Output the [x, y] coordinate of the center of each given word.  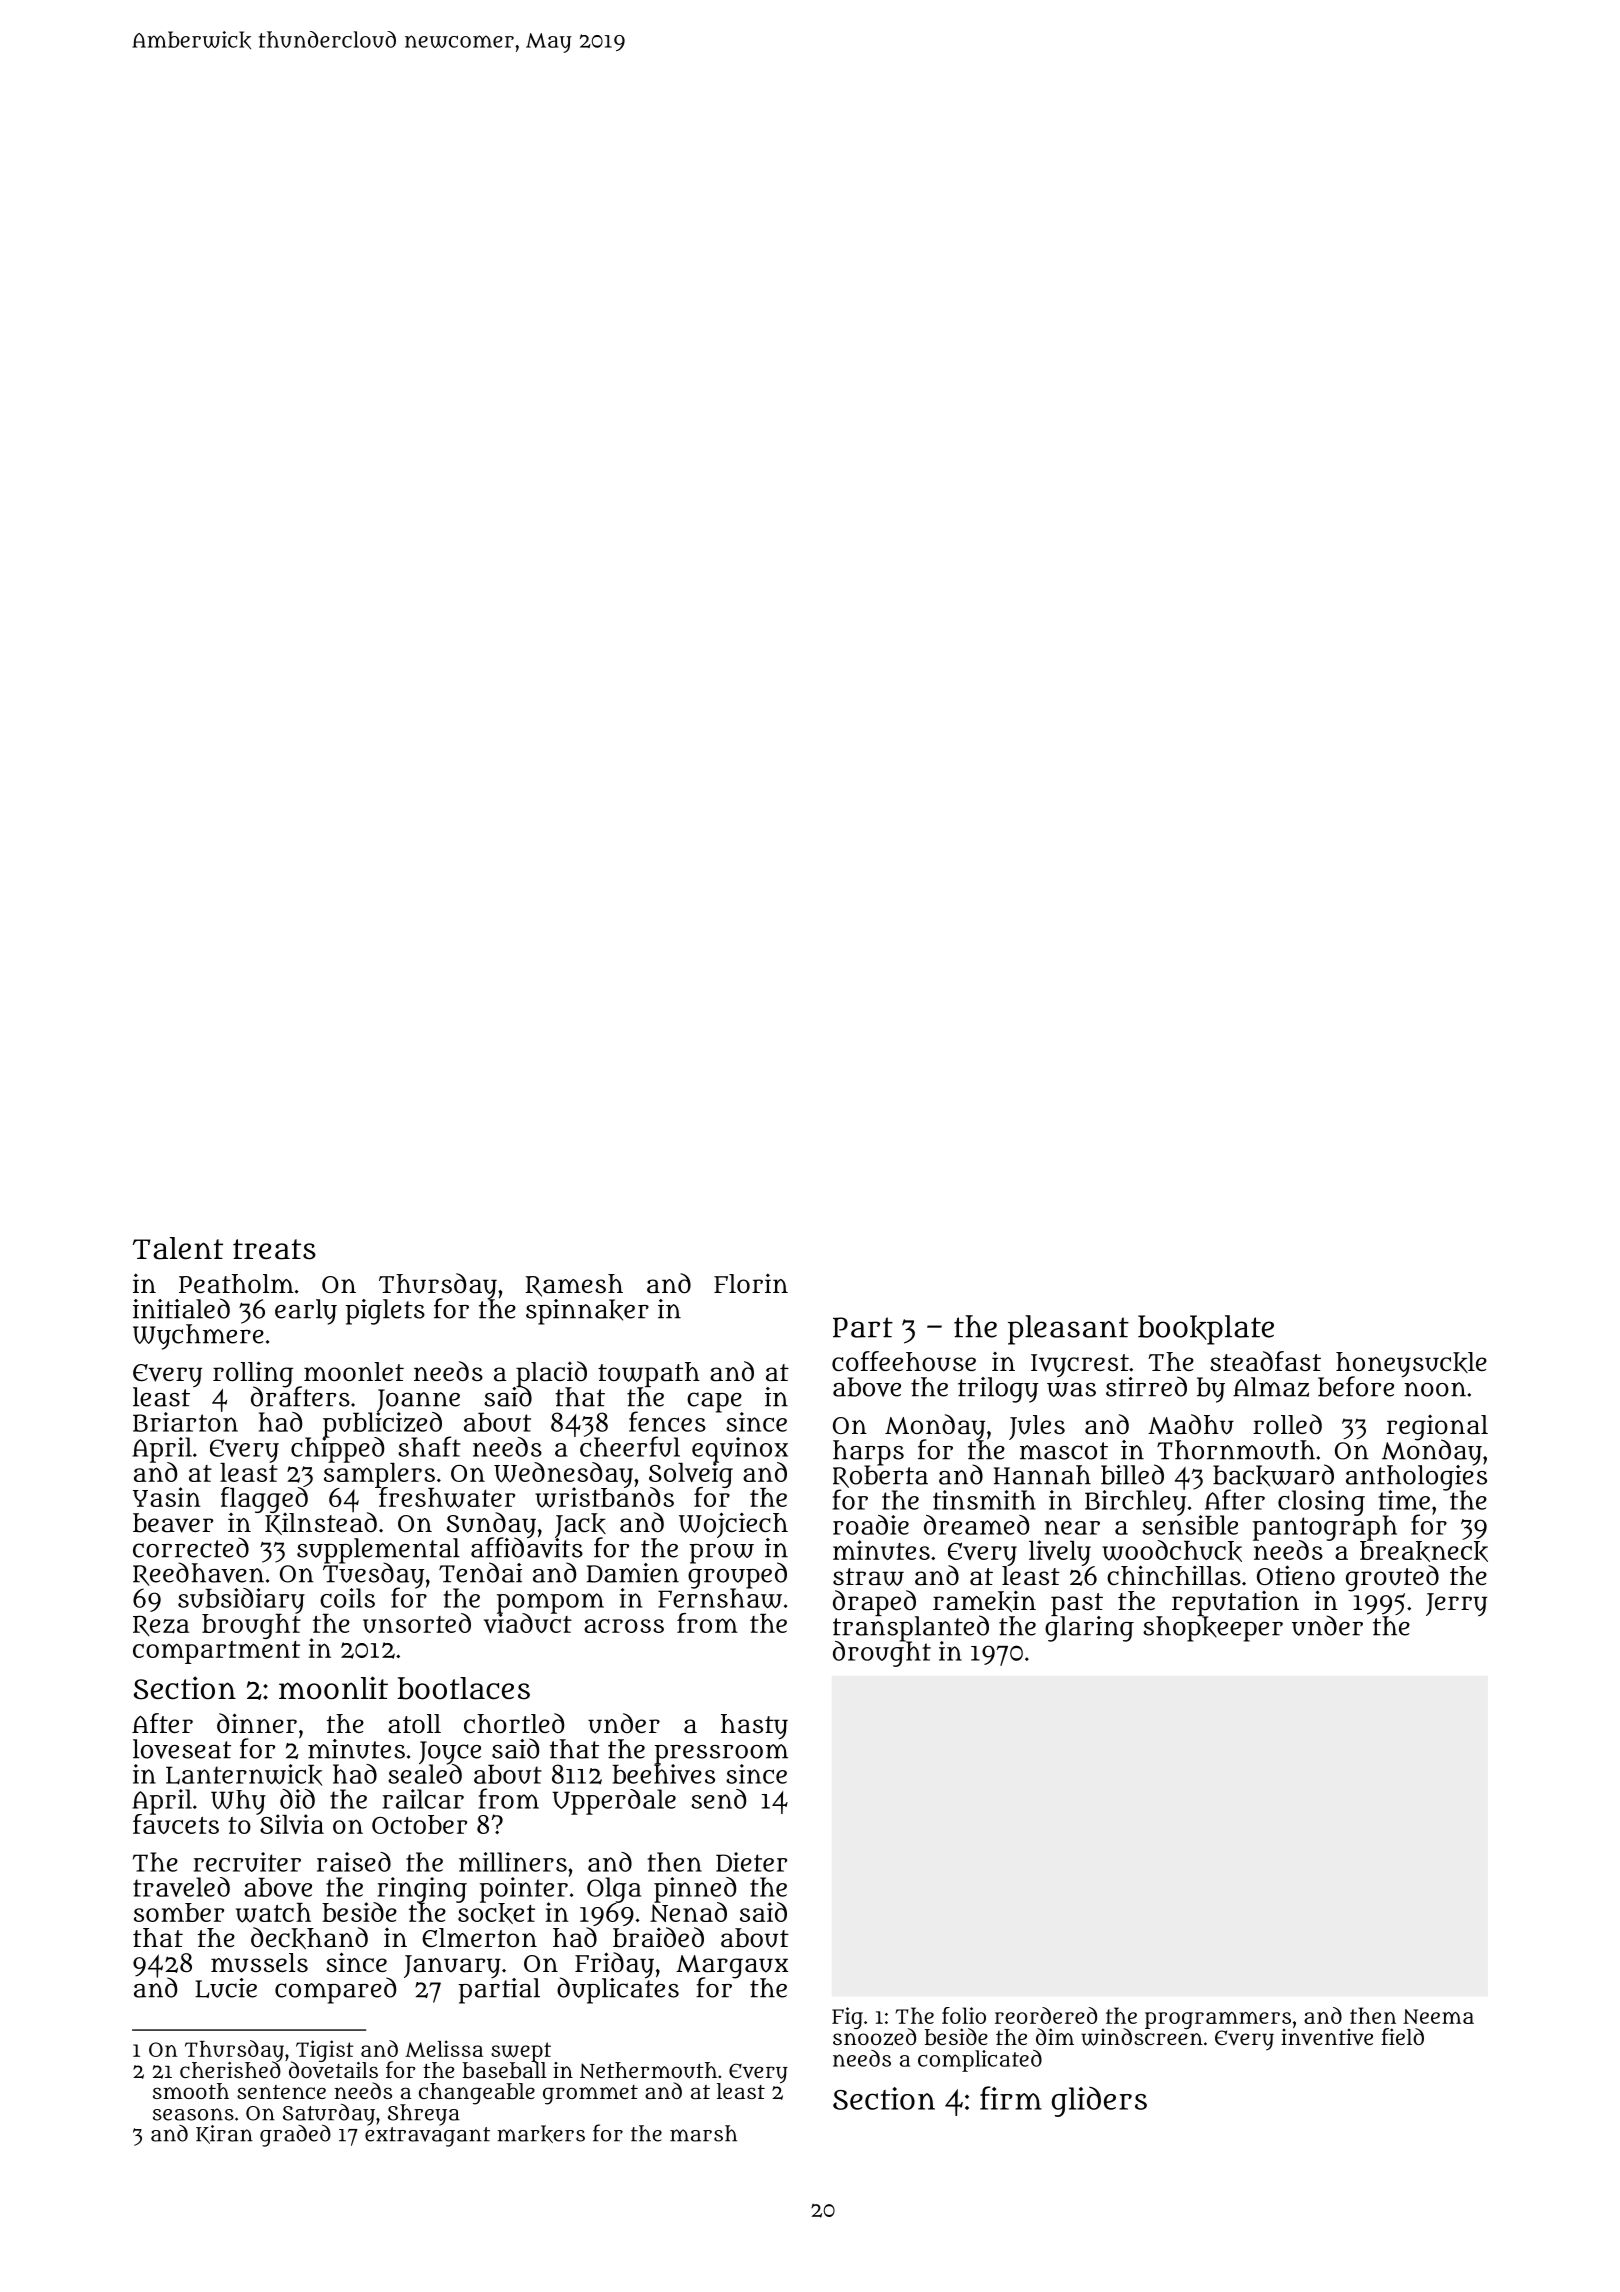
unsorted [417, 1623]
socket [496, 1913]
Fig [847, 2018]
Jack [580, 1525]
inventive [1327, 2037]
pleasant [1068, 1330]
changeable [477, 2094]
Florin [751, 1283]
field [1402, 2036]
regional [1437, 1427]
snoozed [874, 2037]
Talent [178, 1248]
